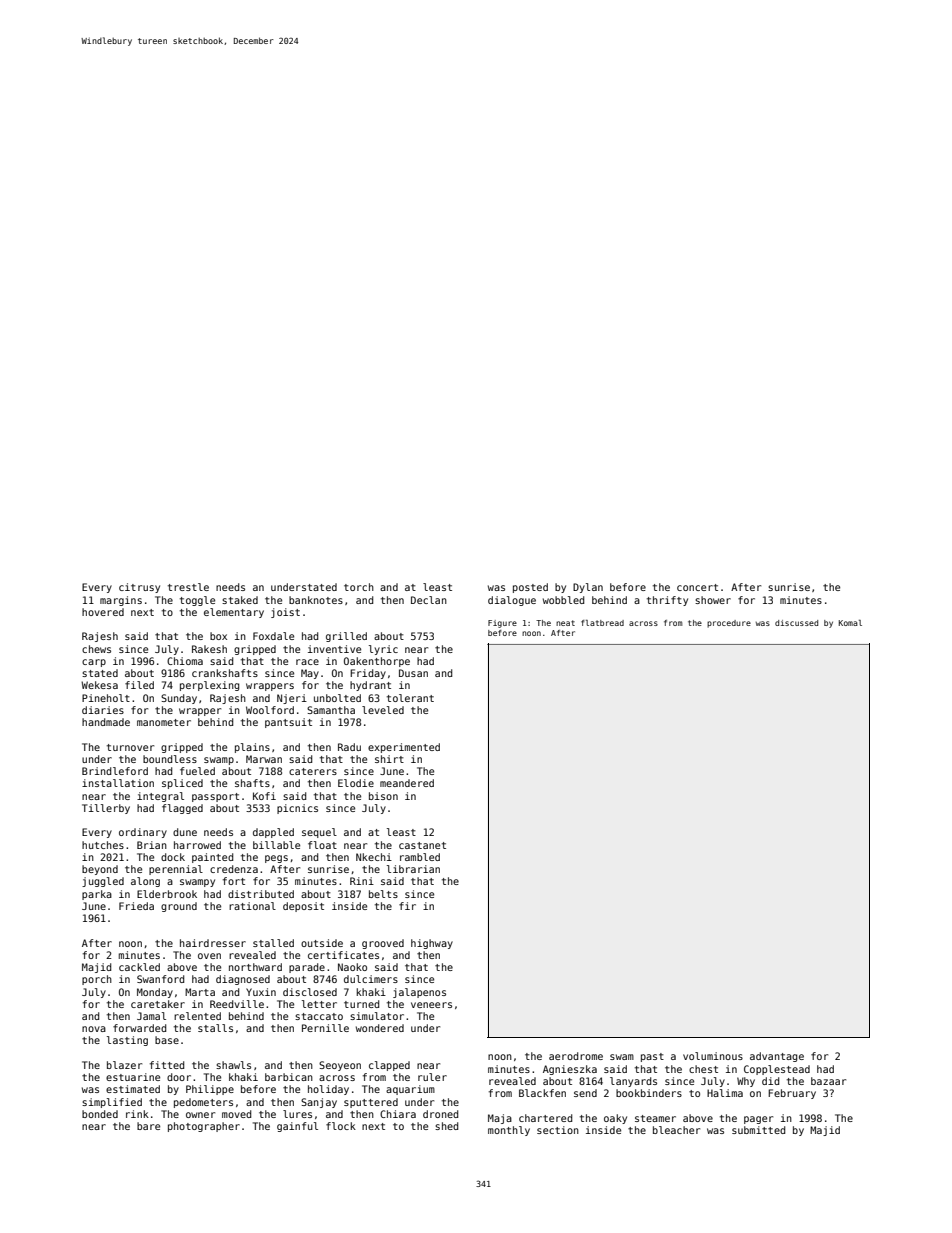 Image resolution: width=952 pixels, height=1233 pixels. Describe the element at coordinates (420, 857) in the document. I see `rambled` at that location.
